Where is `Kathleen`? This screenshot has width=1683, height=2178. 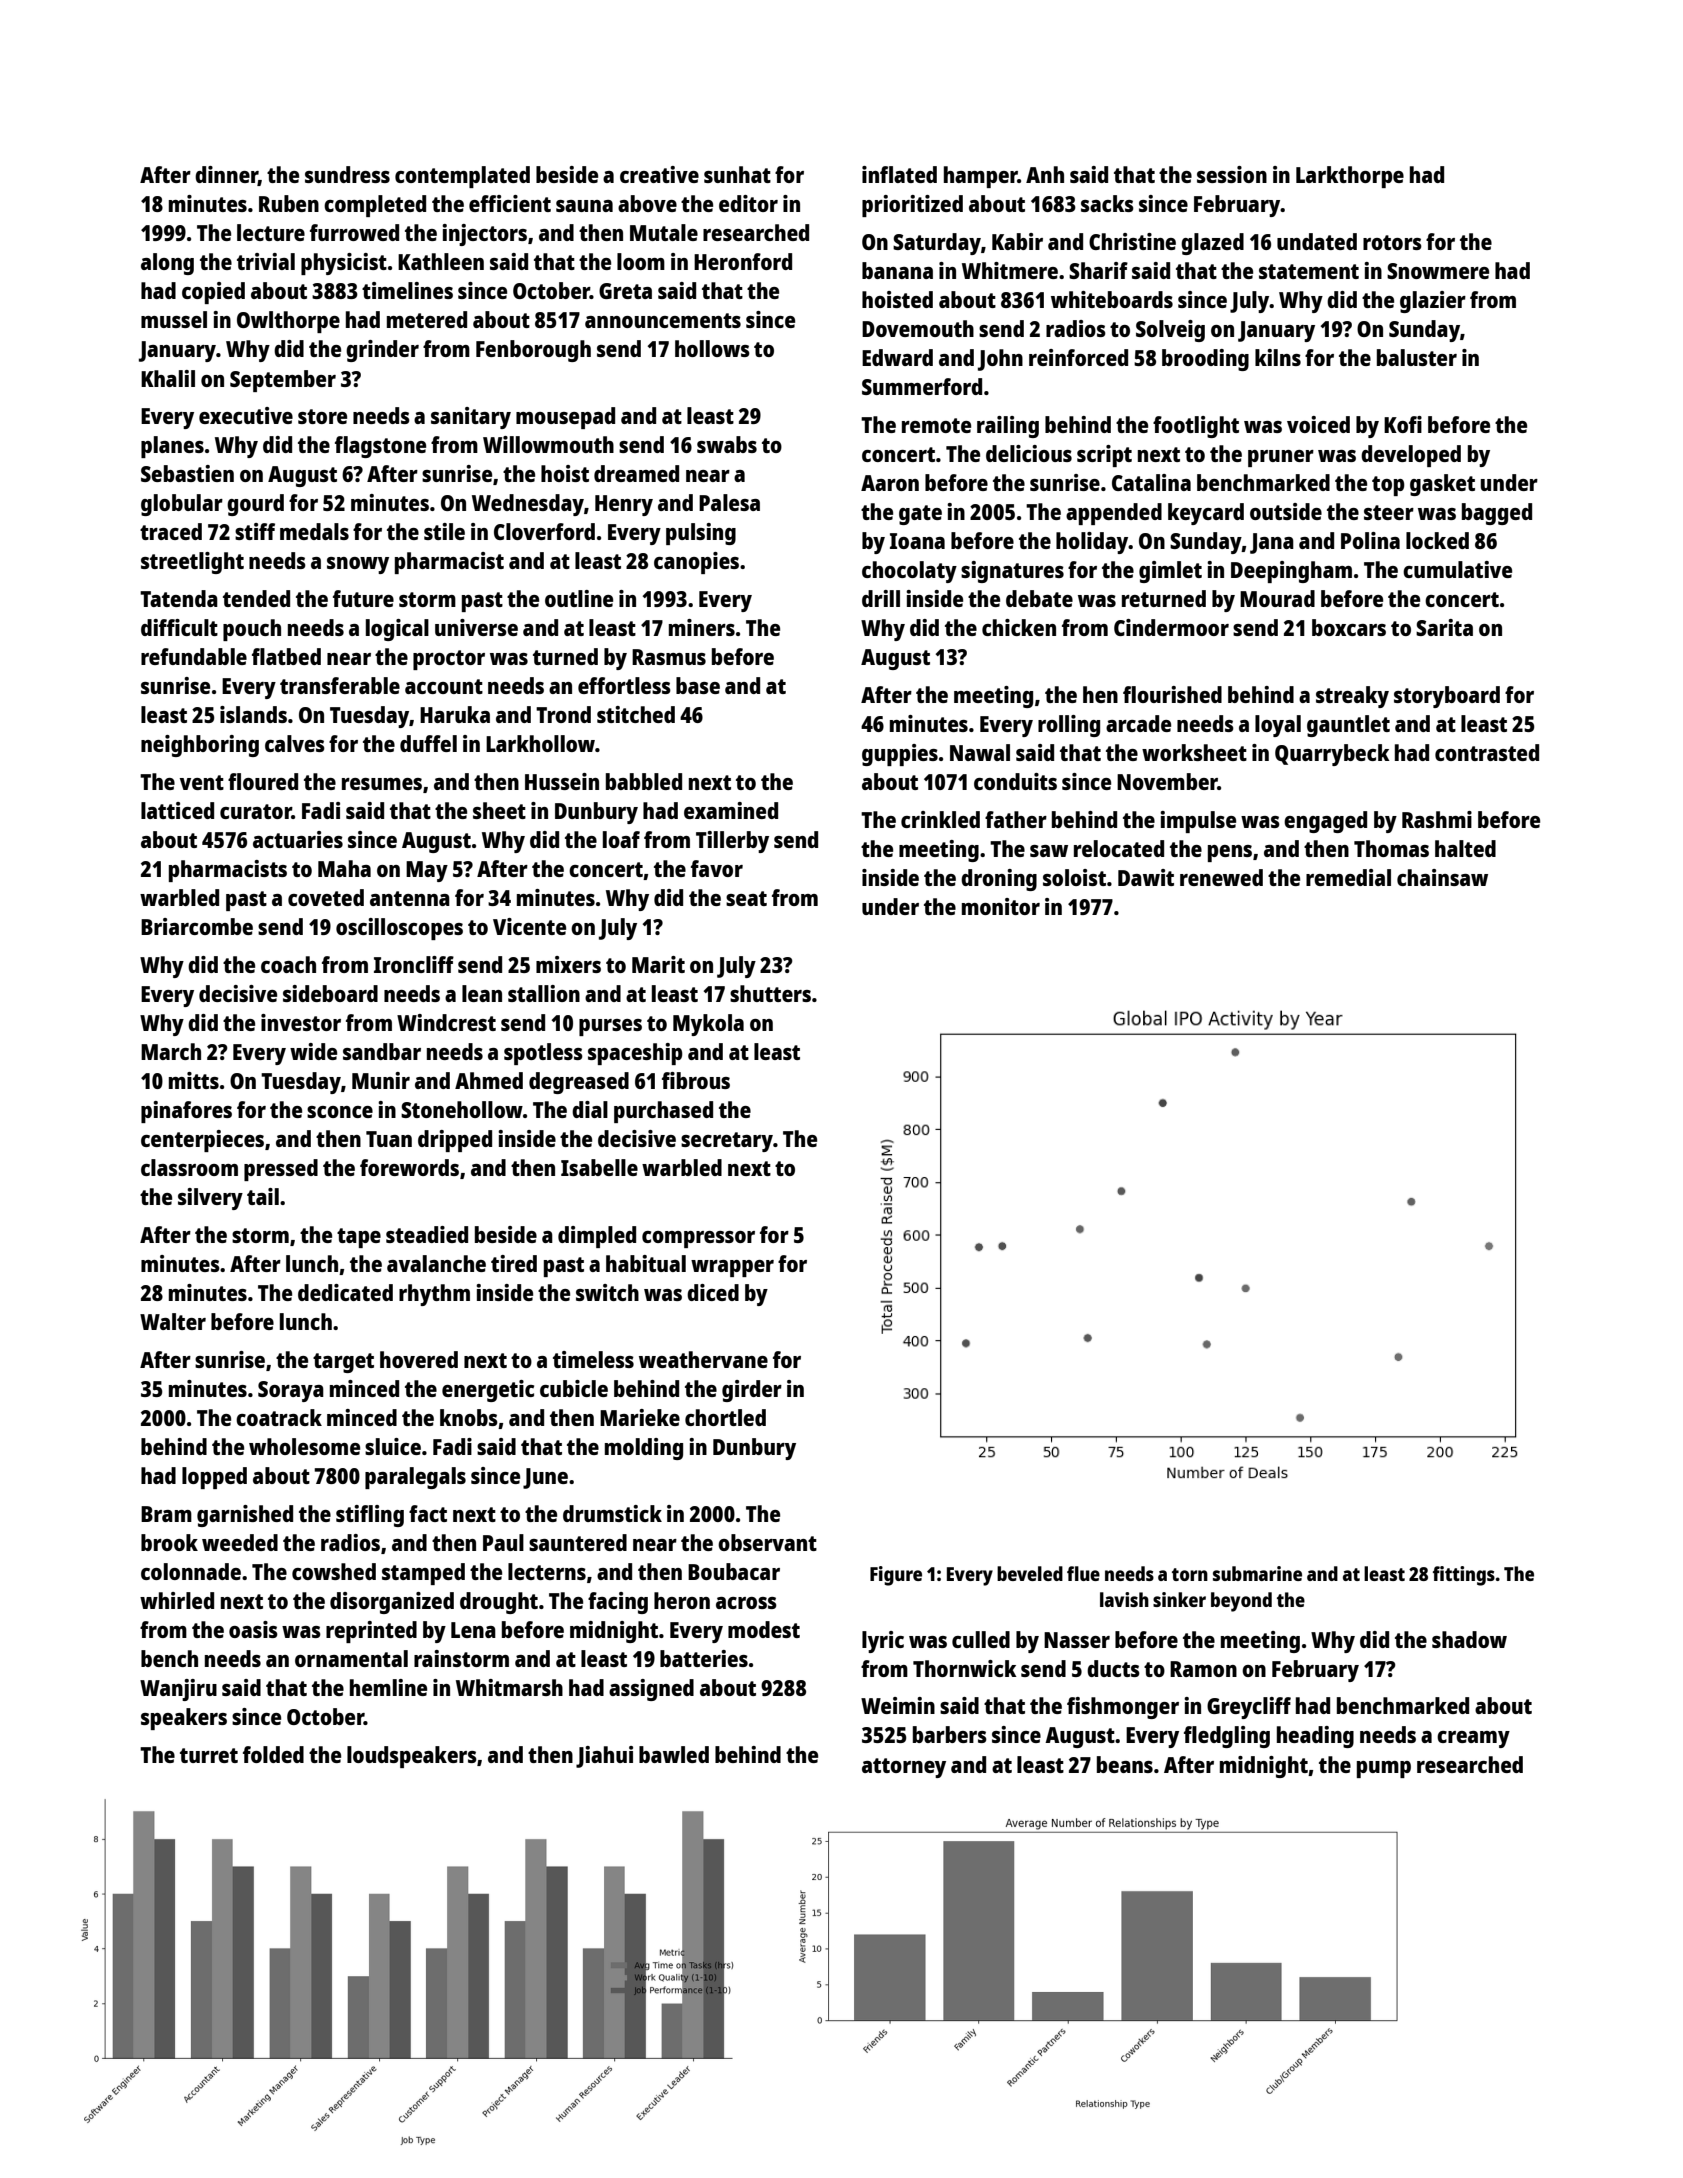 Kathleen is located at coordinates (441, 261).
